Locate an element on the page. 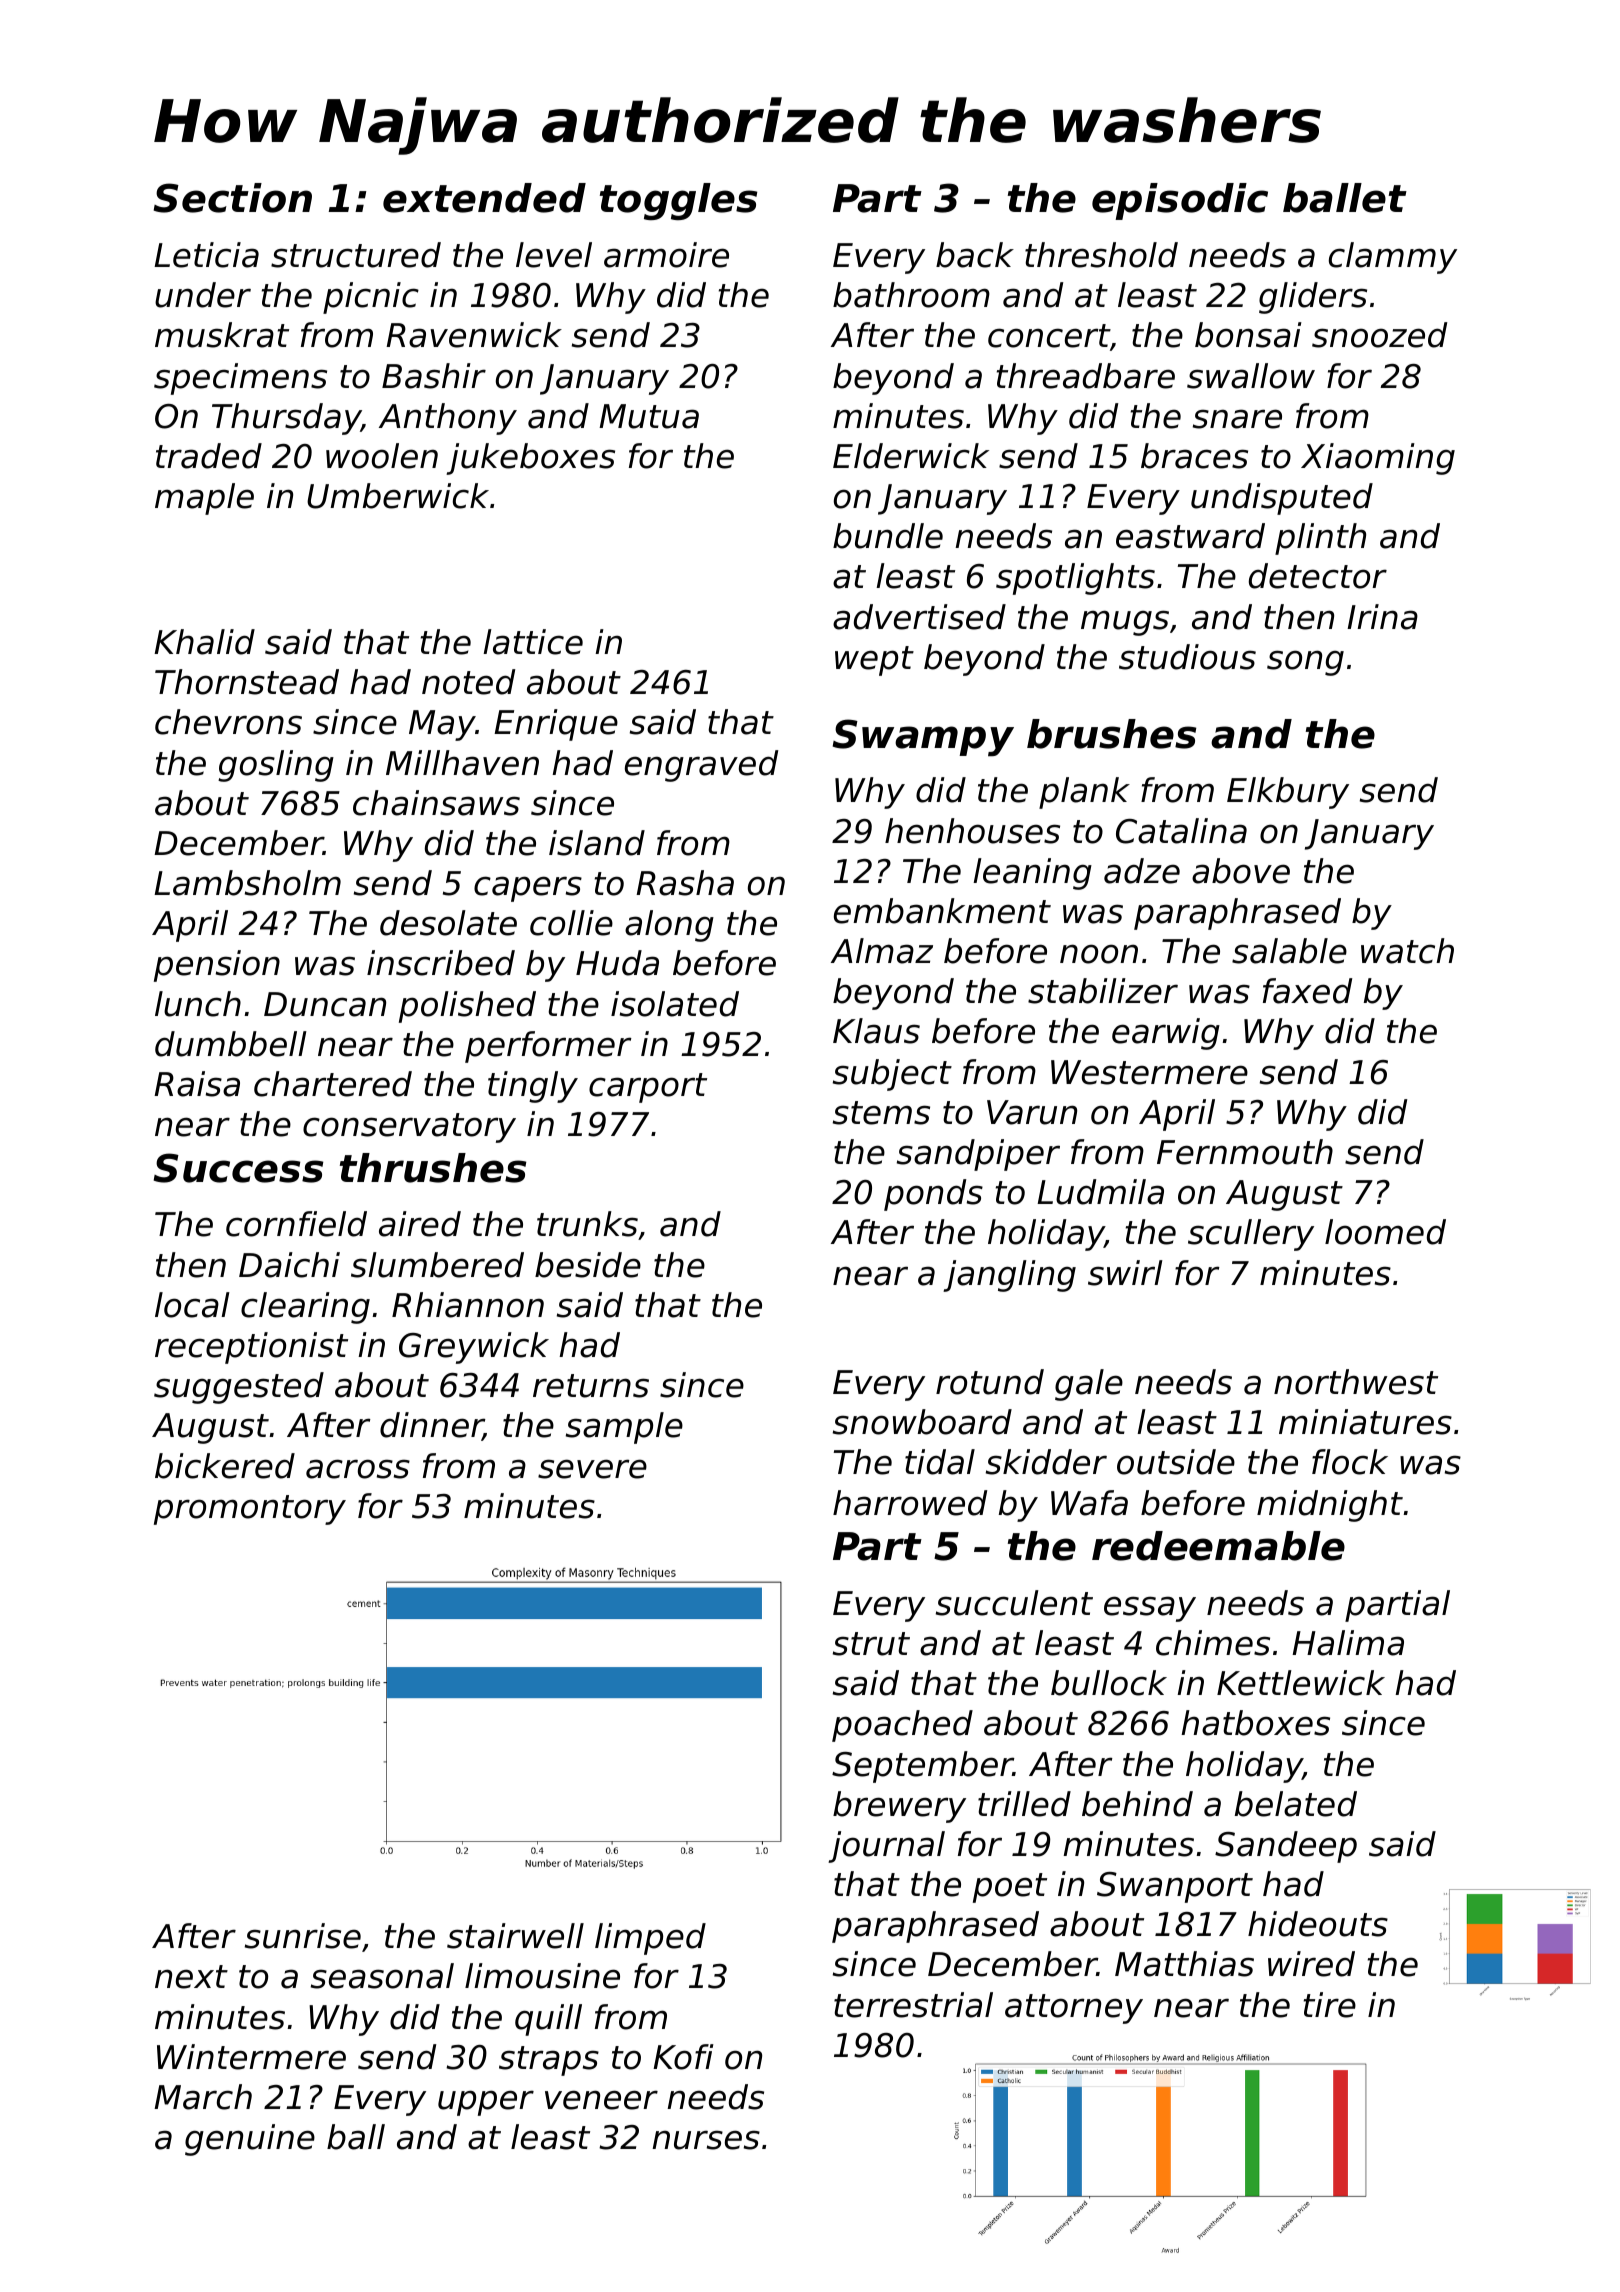  sunrise is located at coordinates (303, 1936).
